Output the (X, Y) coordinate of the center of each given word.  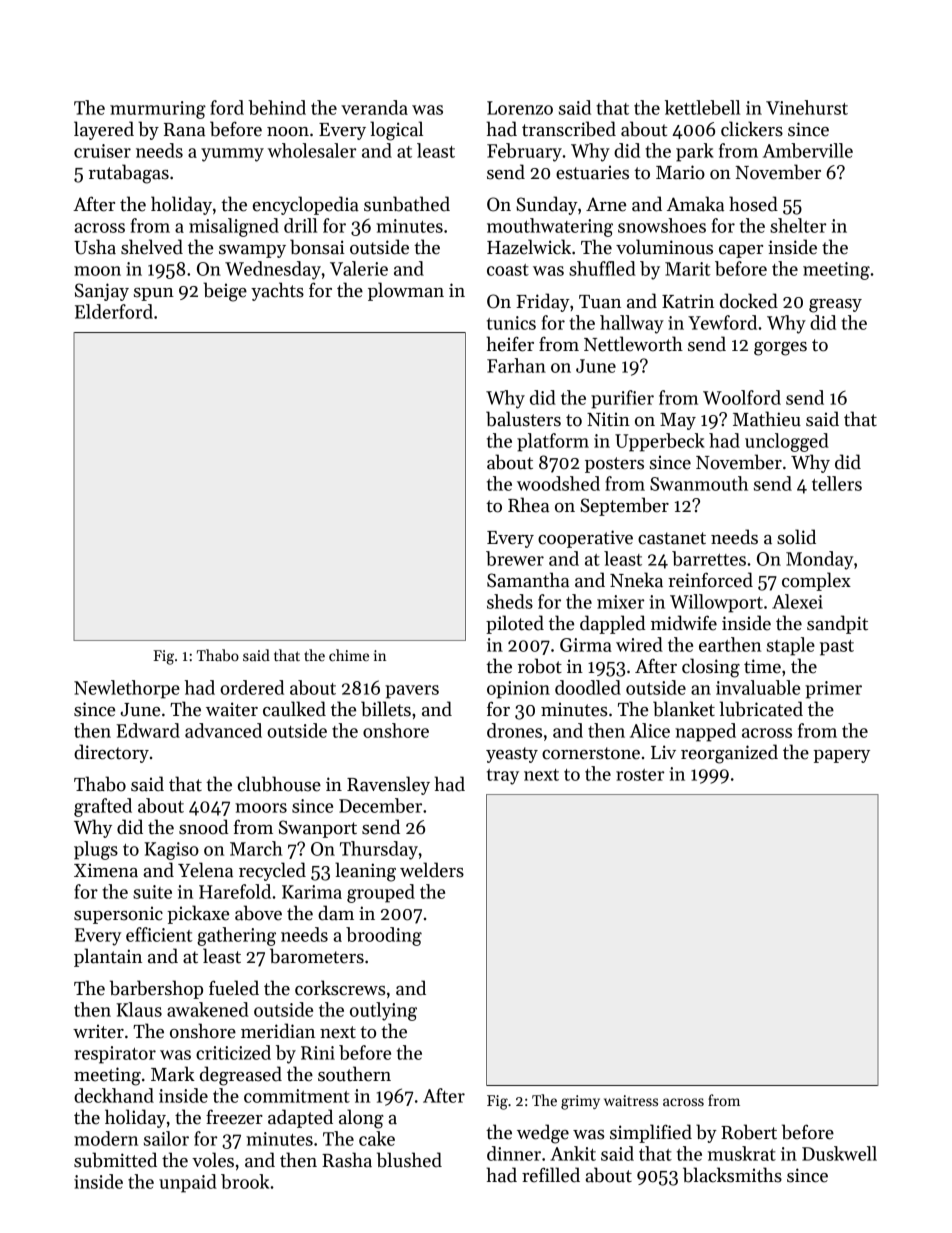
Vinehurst (807, 107)
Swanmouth (699, 483)
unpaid (188, 1183)
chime (349, 655)
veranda (374, 107)
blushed (409, 1160)
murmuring (158, 110)
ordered (252, 687)
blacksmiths (732, 1175)
